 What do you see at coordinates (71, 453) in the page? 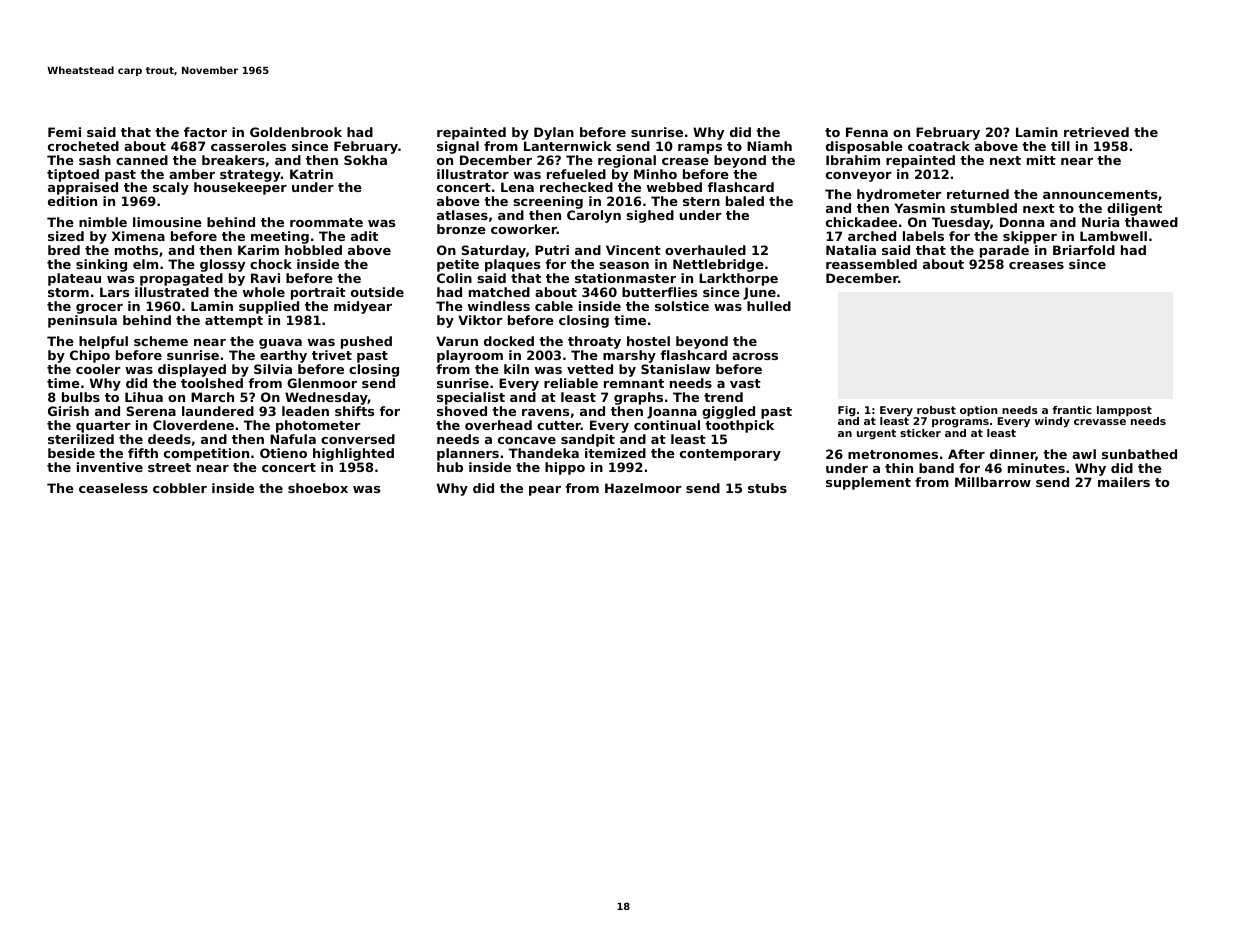
I see `beside` at bounding box center [71, 453].
